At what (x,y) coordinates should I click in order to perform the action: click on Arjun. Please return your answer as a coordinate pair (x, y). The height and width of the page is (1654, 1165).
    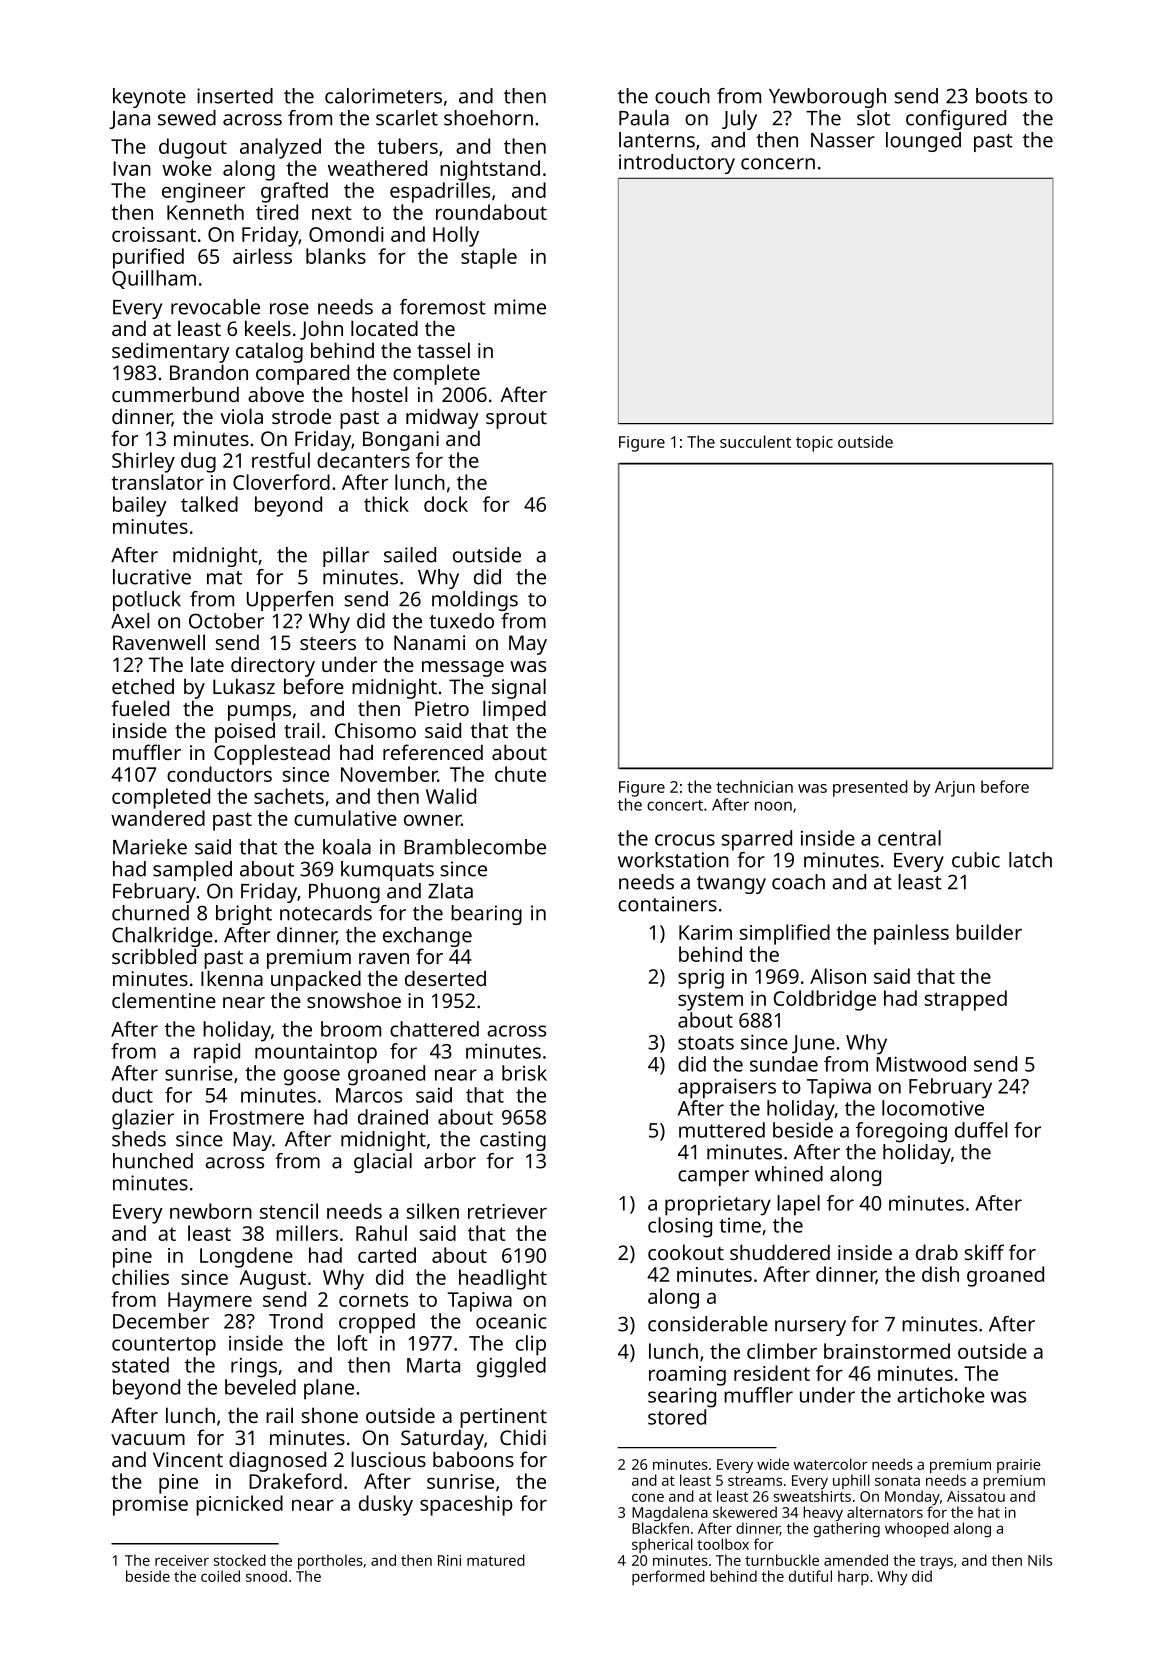
    Looking at the image, I should click on (955, 789).
